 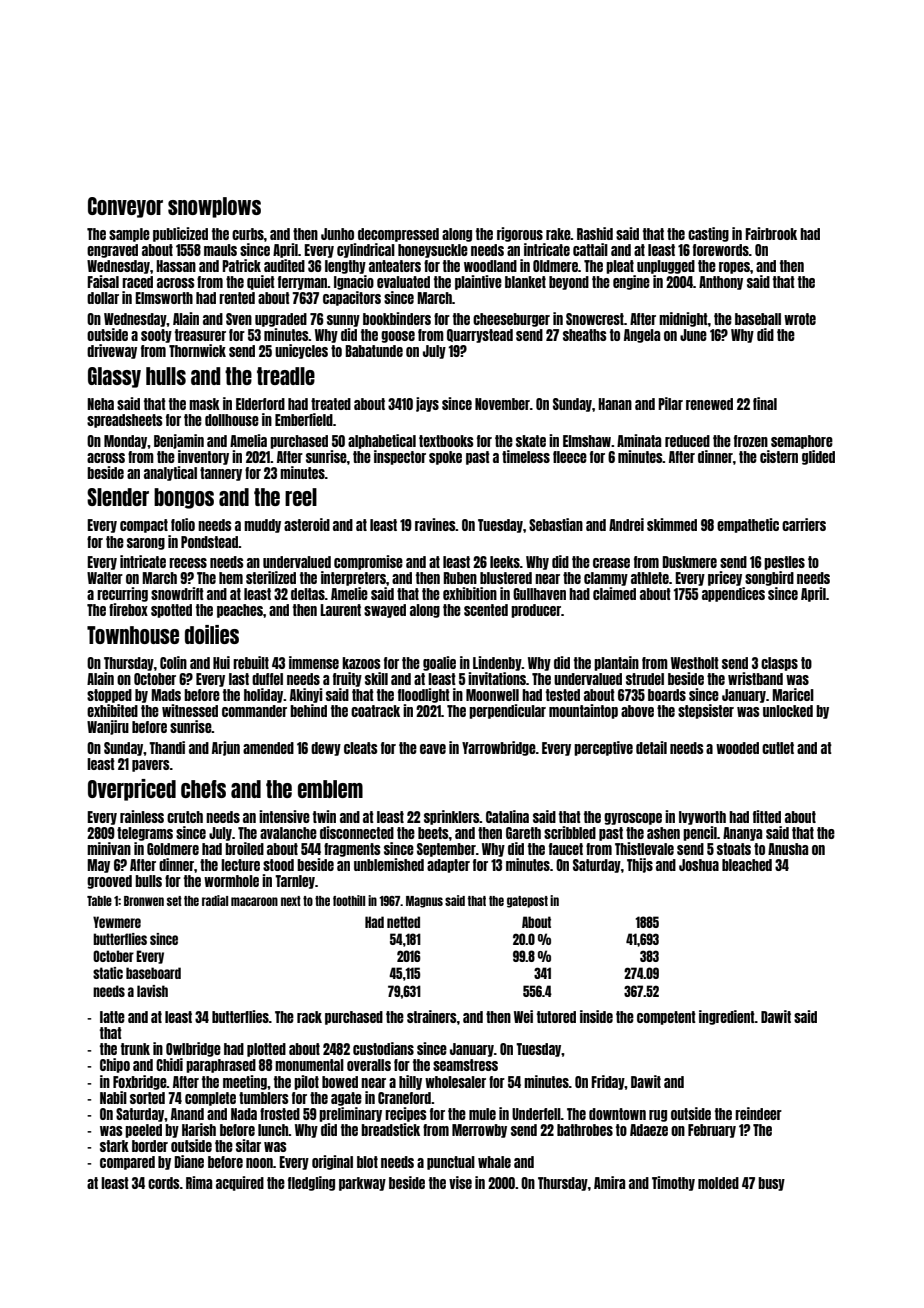 What do you see at coordinates (311, 1183) in the page?
I see `fledgling` at bounding box center [311, 1183].
